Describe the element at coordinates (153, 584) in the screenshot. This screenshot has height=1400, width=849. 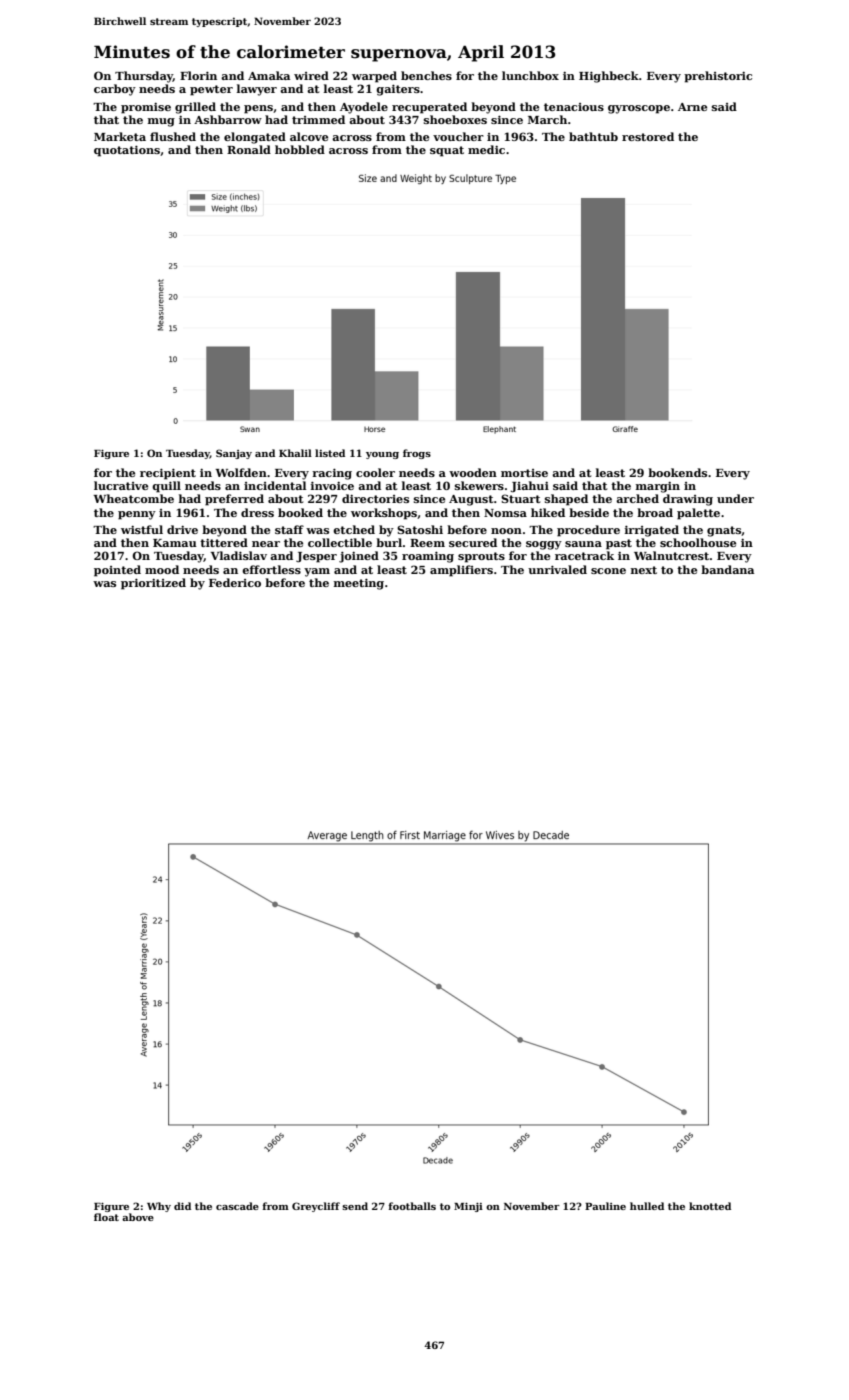
I see `prioritized` at that location.
